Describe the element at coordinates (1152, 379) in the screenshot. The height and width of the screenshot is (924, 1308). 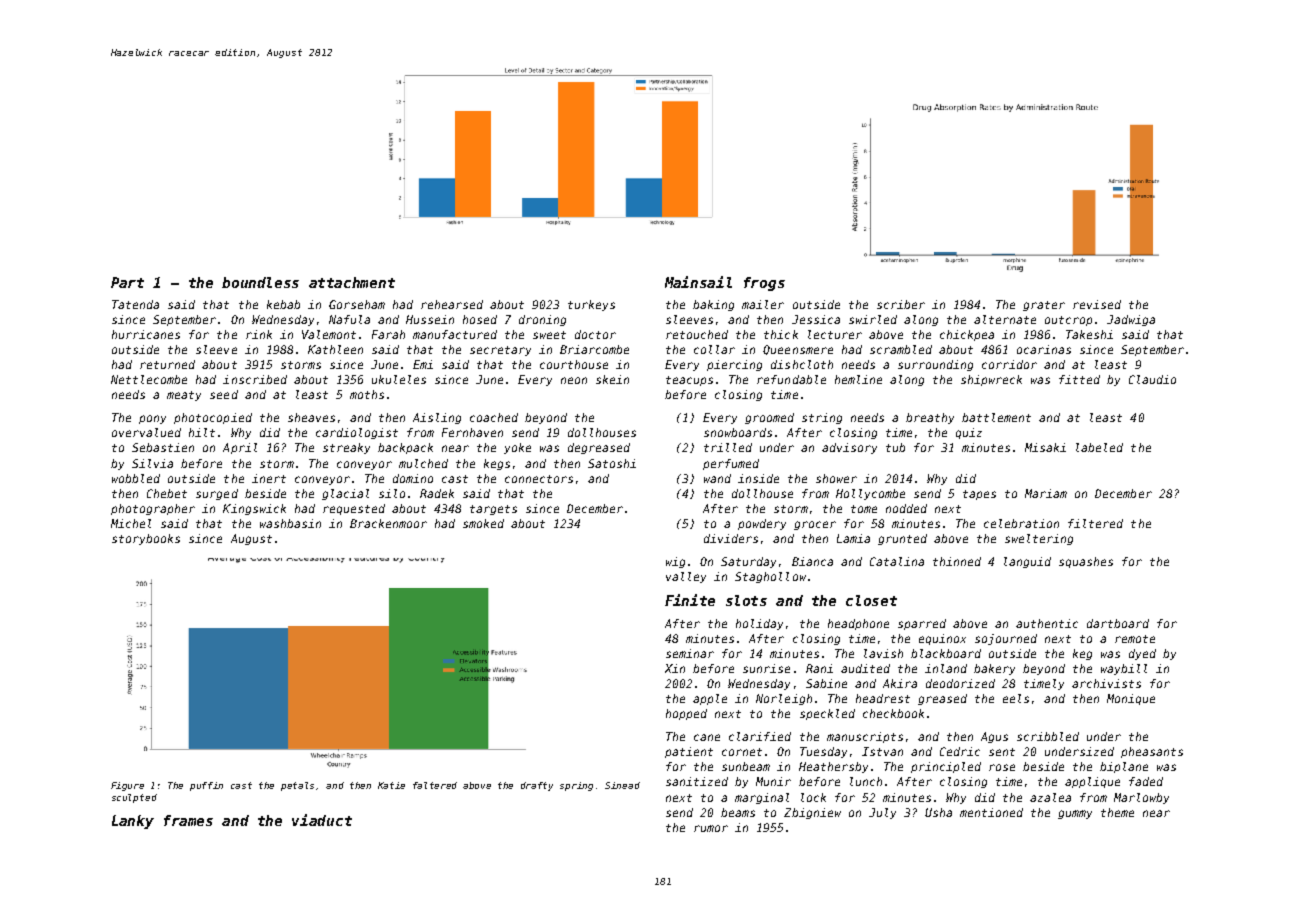
I see `Claudio` at that location.
